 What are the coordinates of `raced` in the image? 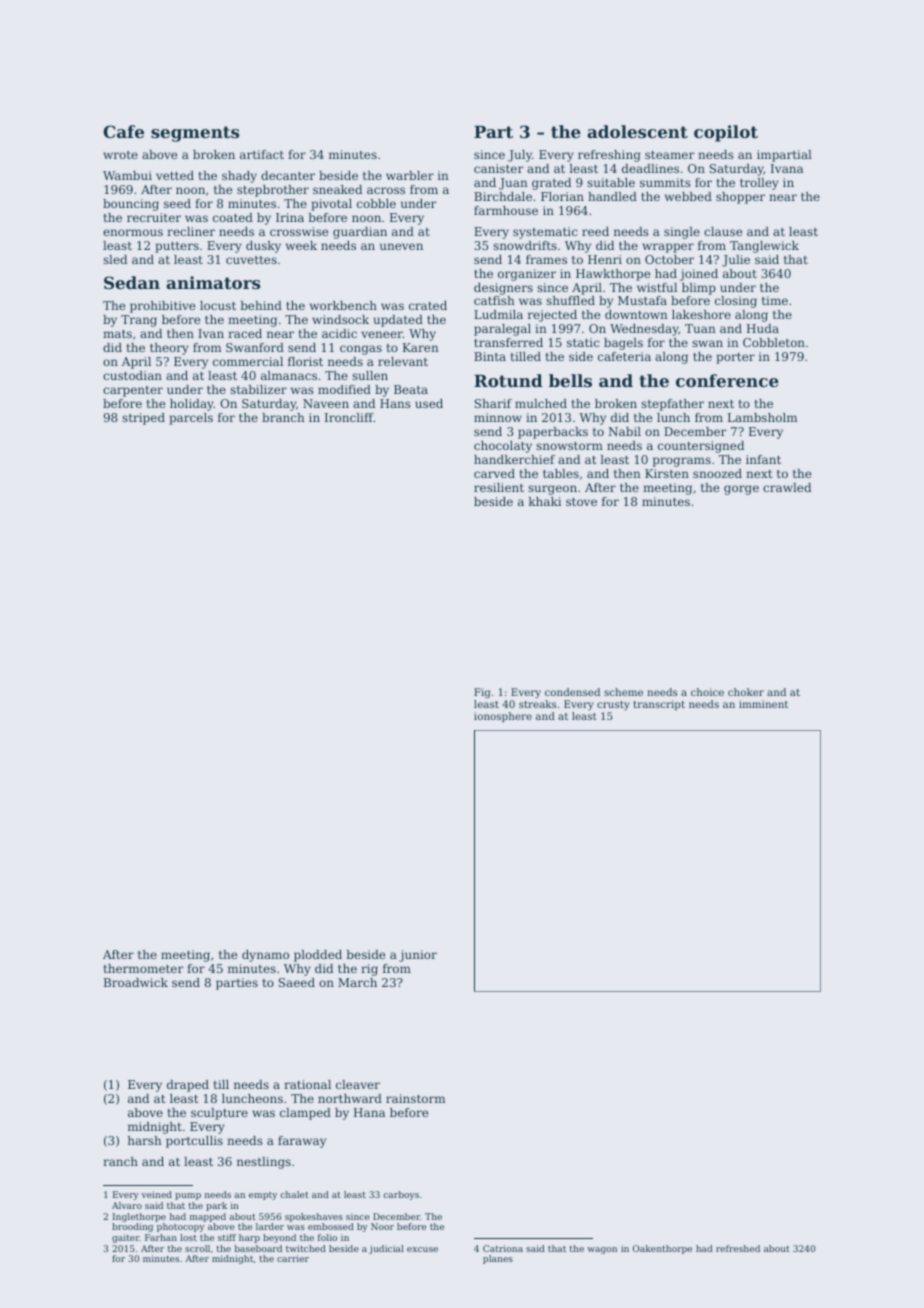 It's located at (245, 333).
